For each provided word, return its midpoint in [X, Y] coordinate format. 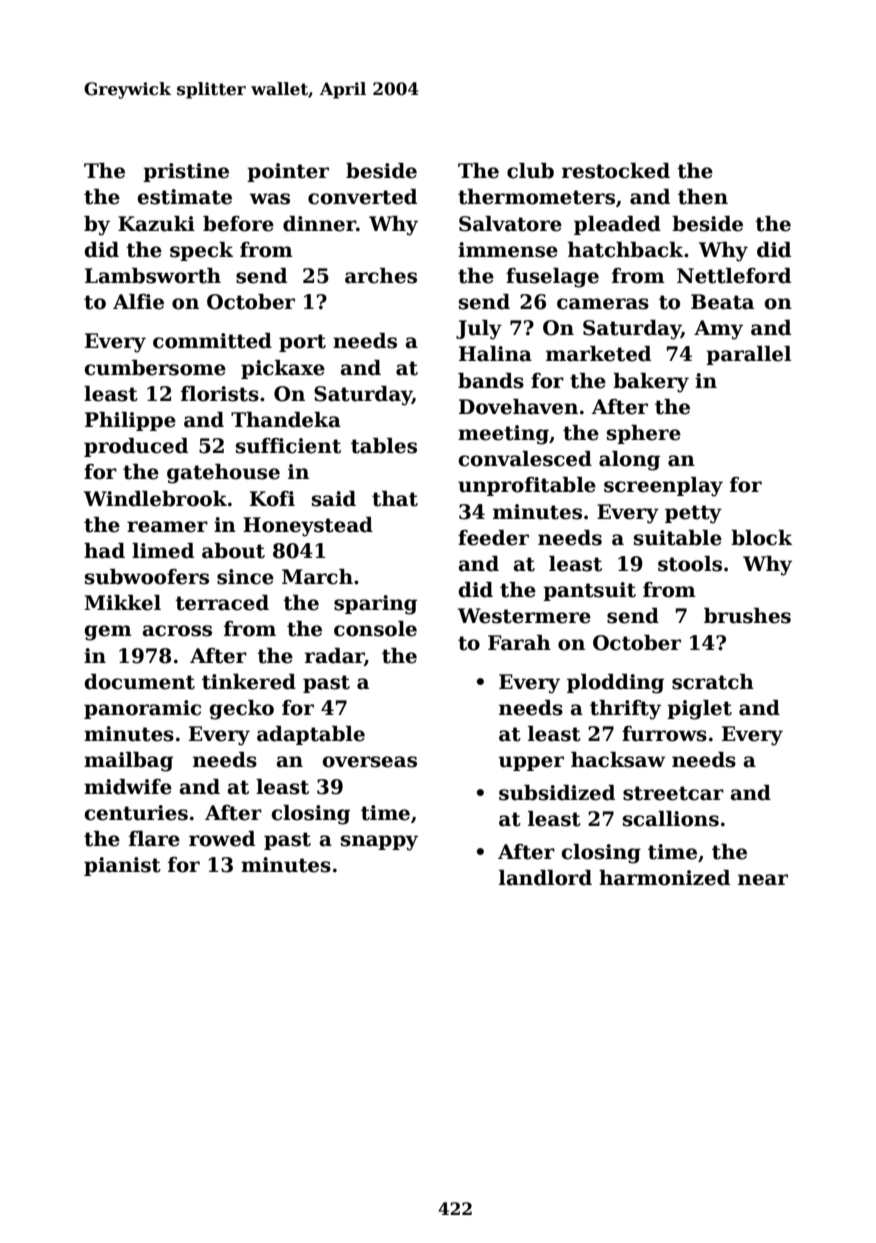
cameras [603, 304]
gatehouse [223, 474]
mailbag [128, 762]
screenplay [663, 487]
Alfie [138, 302]
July [479, 330]
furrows [664, 734]
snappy [379, 843]
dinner [319, 224]
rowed [222, 839]
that [395, 499]
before [238, 224]
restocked [616, 171]
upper [531, 763]
